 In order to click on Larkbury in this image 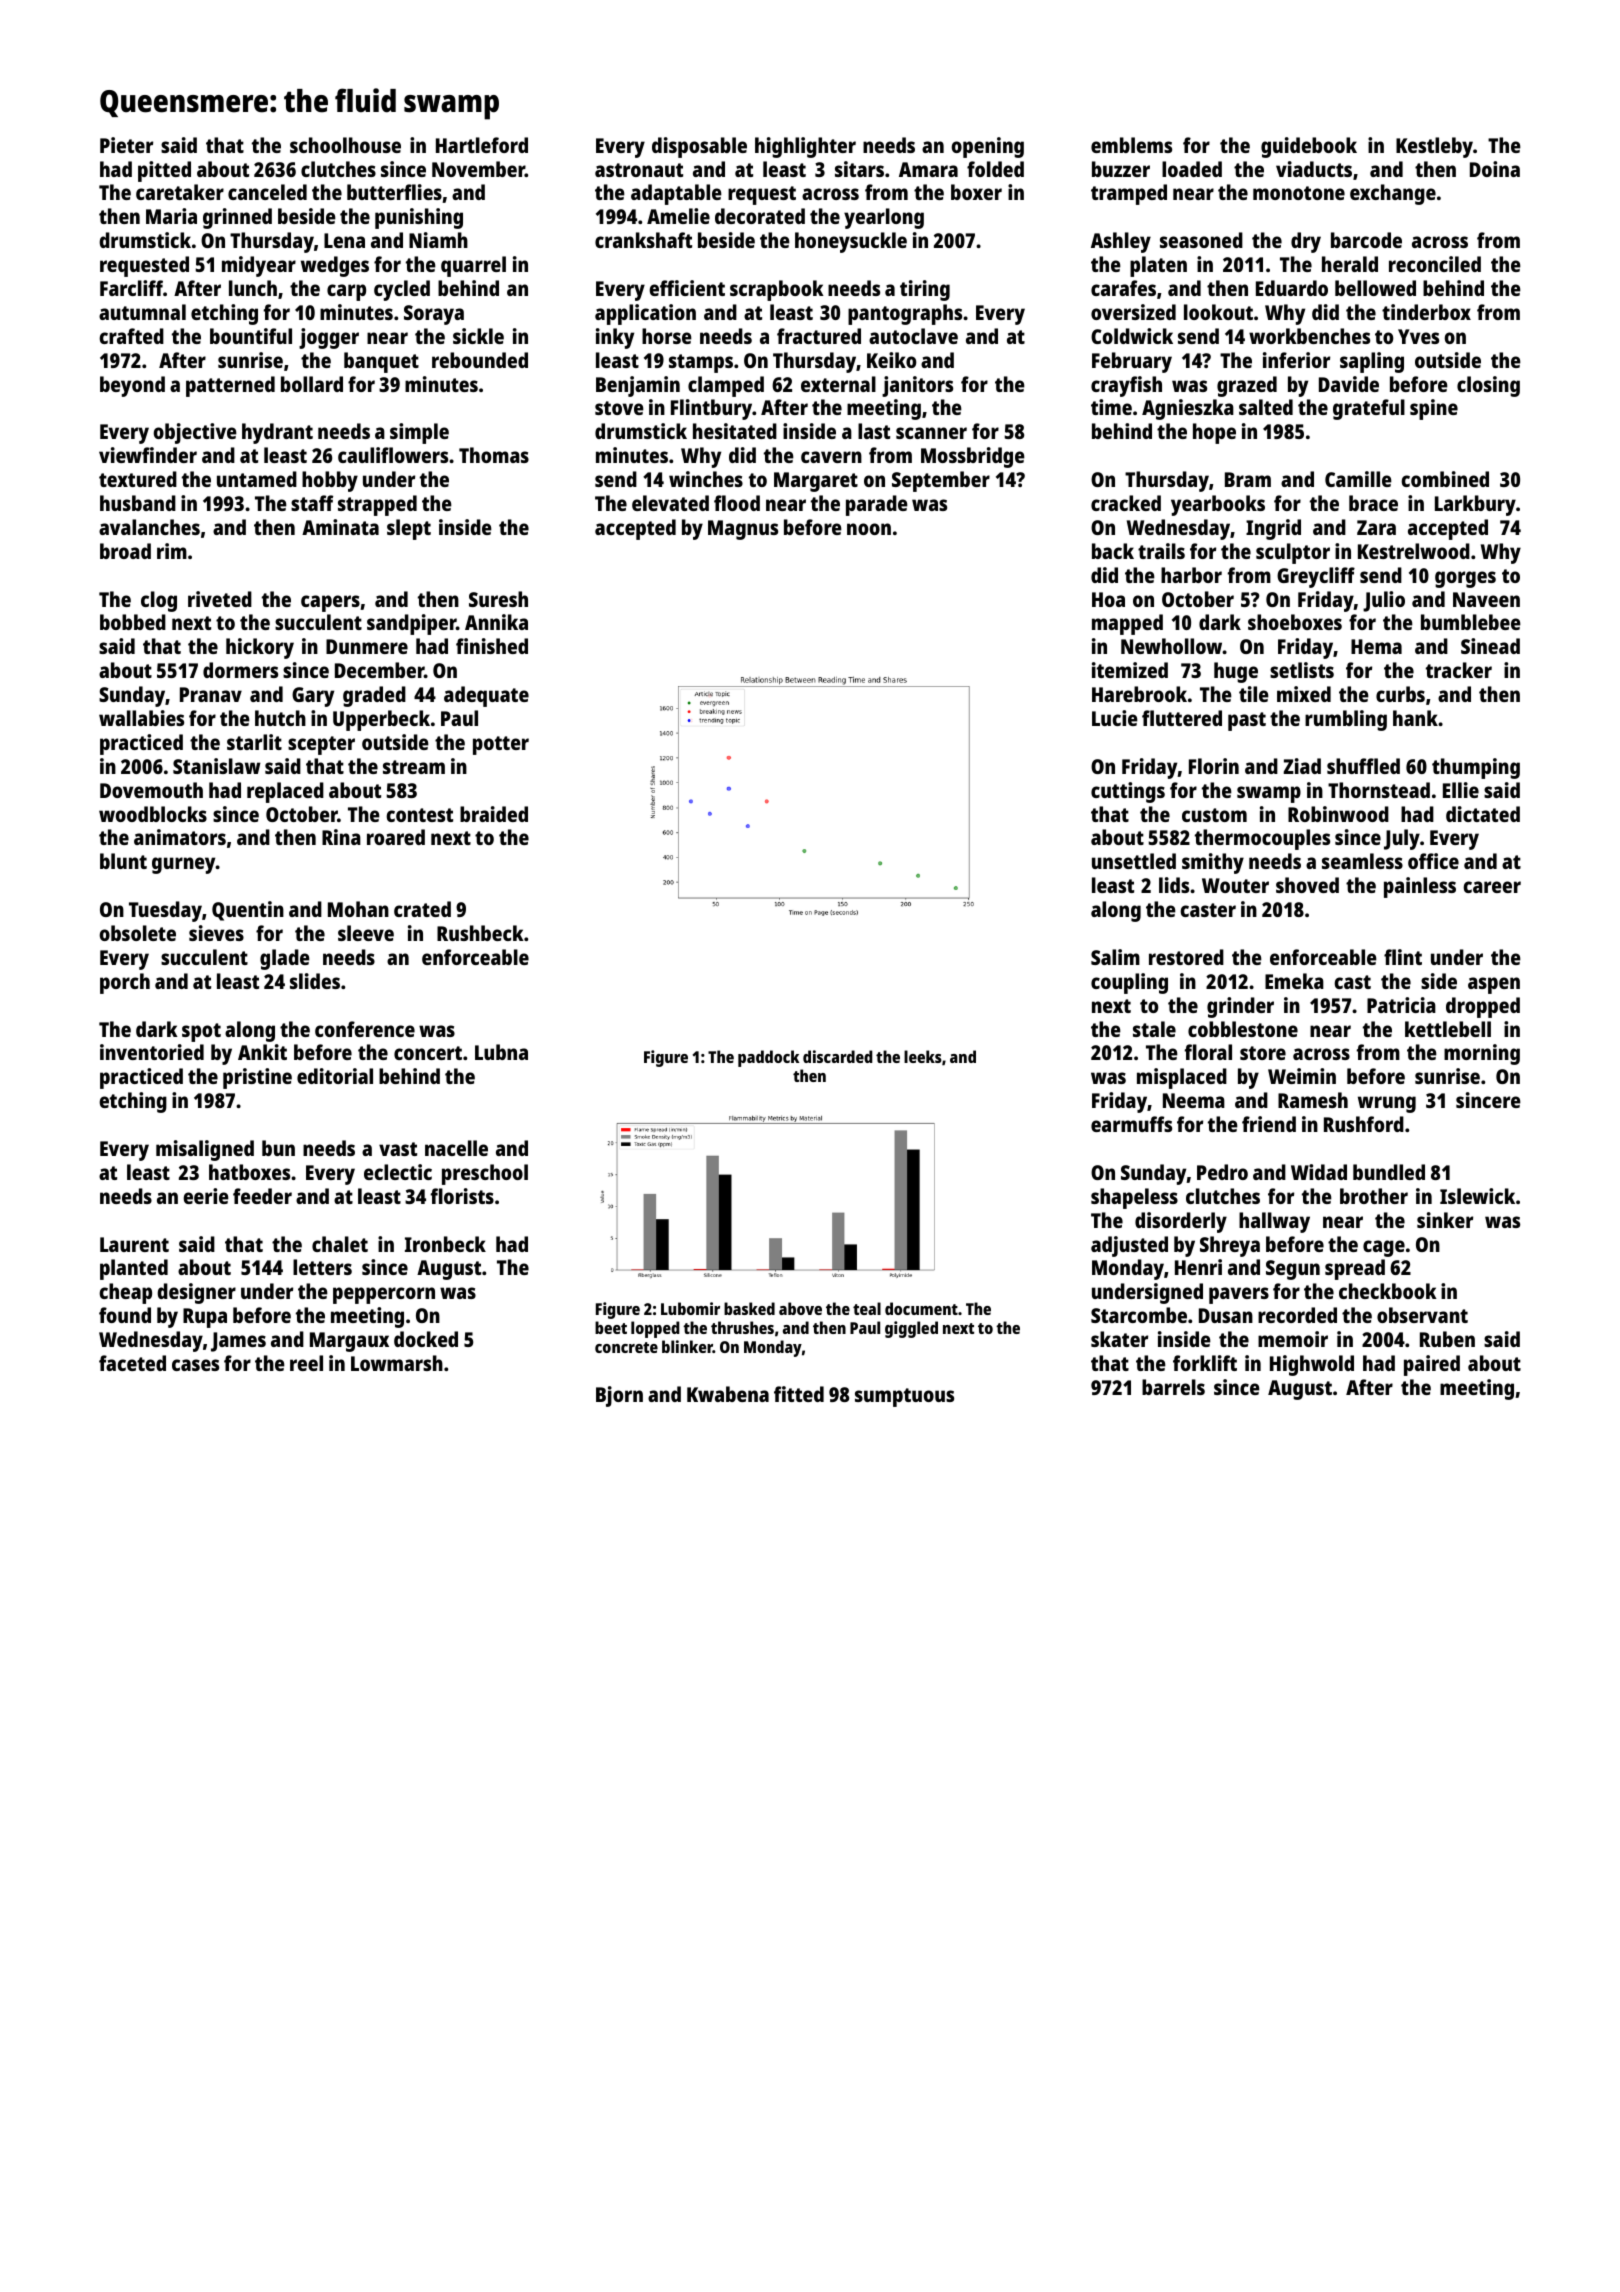, I will do `click(1475, 505)`.
